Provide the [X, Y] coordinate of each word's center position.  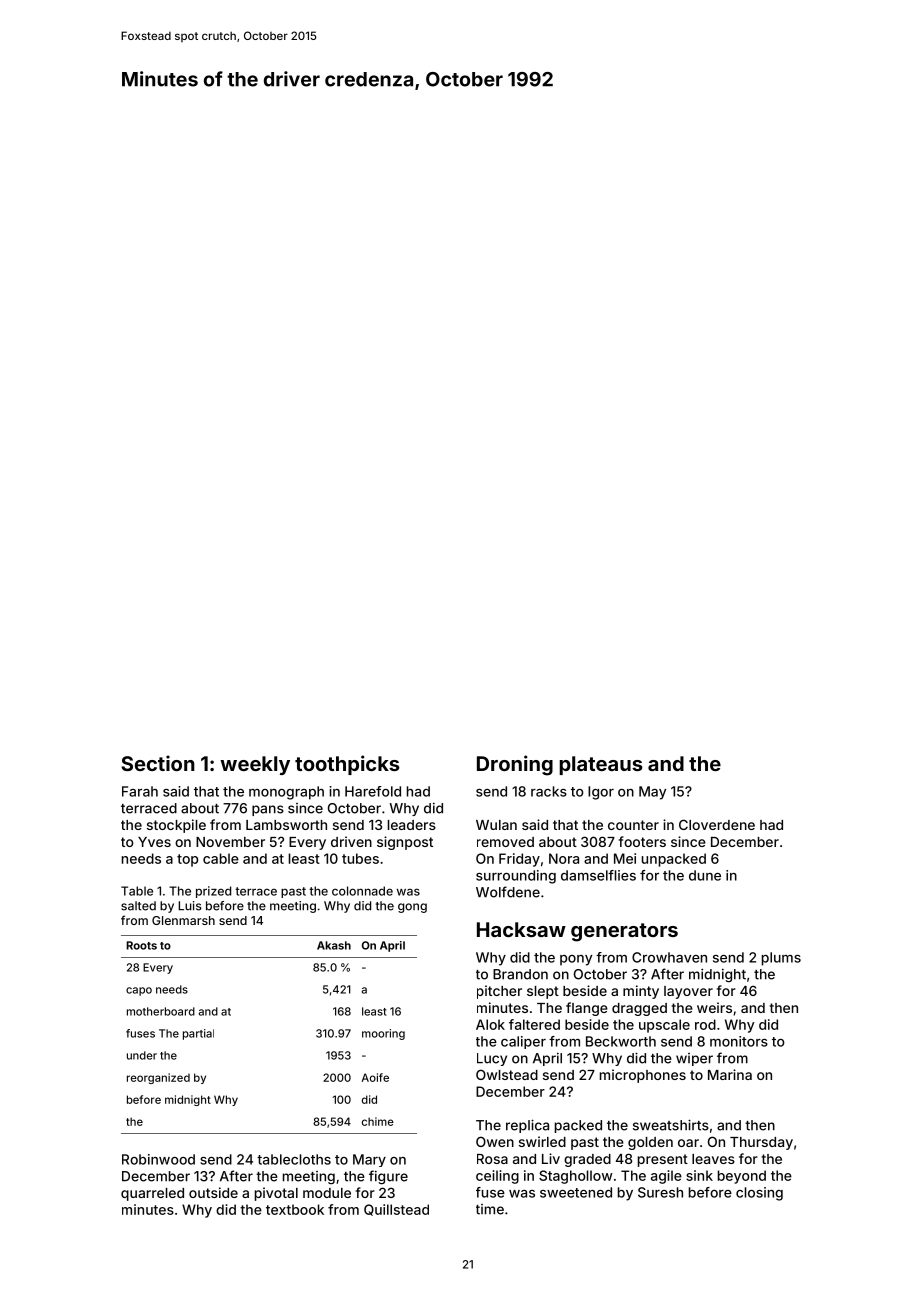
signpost [405, 843]
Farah [140, 791]
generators [624, 932]
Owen [495, 1141]
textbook [295, 1209]
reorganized [158, 1078]
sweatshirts [671, 1125]
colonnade [362, 891]
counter [633, 825]
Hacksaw [521, 929]
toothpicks [347, 765]
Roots [141, 945]
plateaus [601, 765]
